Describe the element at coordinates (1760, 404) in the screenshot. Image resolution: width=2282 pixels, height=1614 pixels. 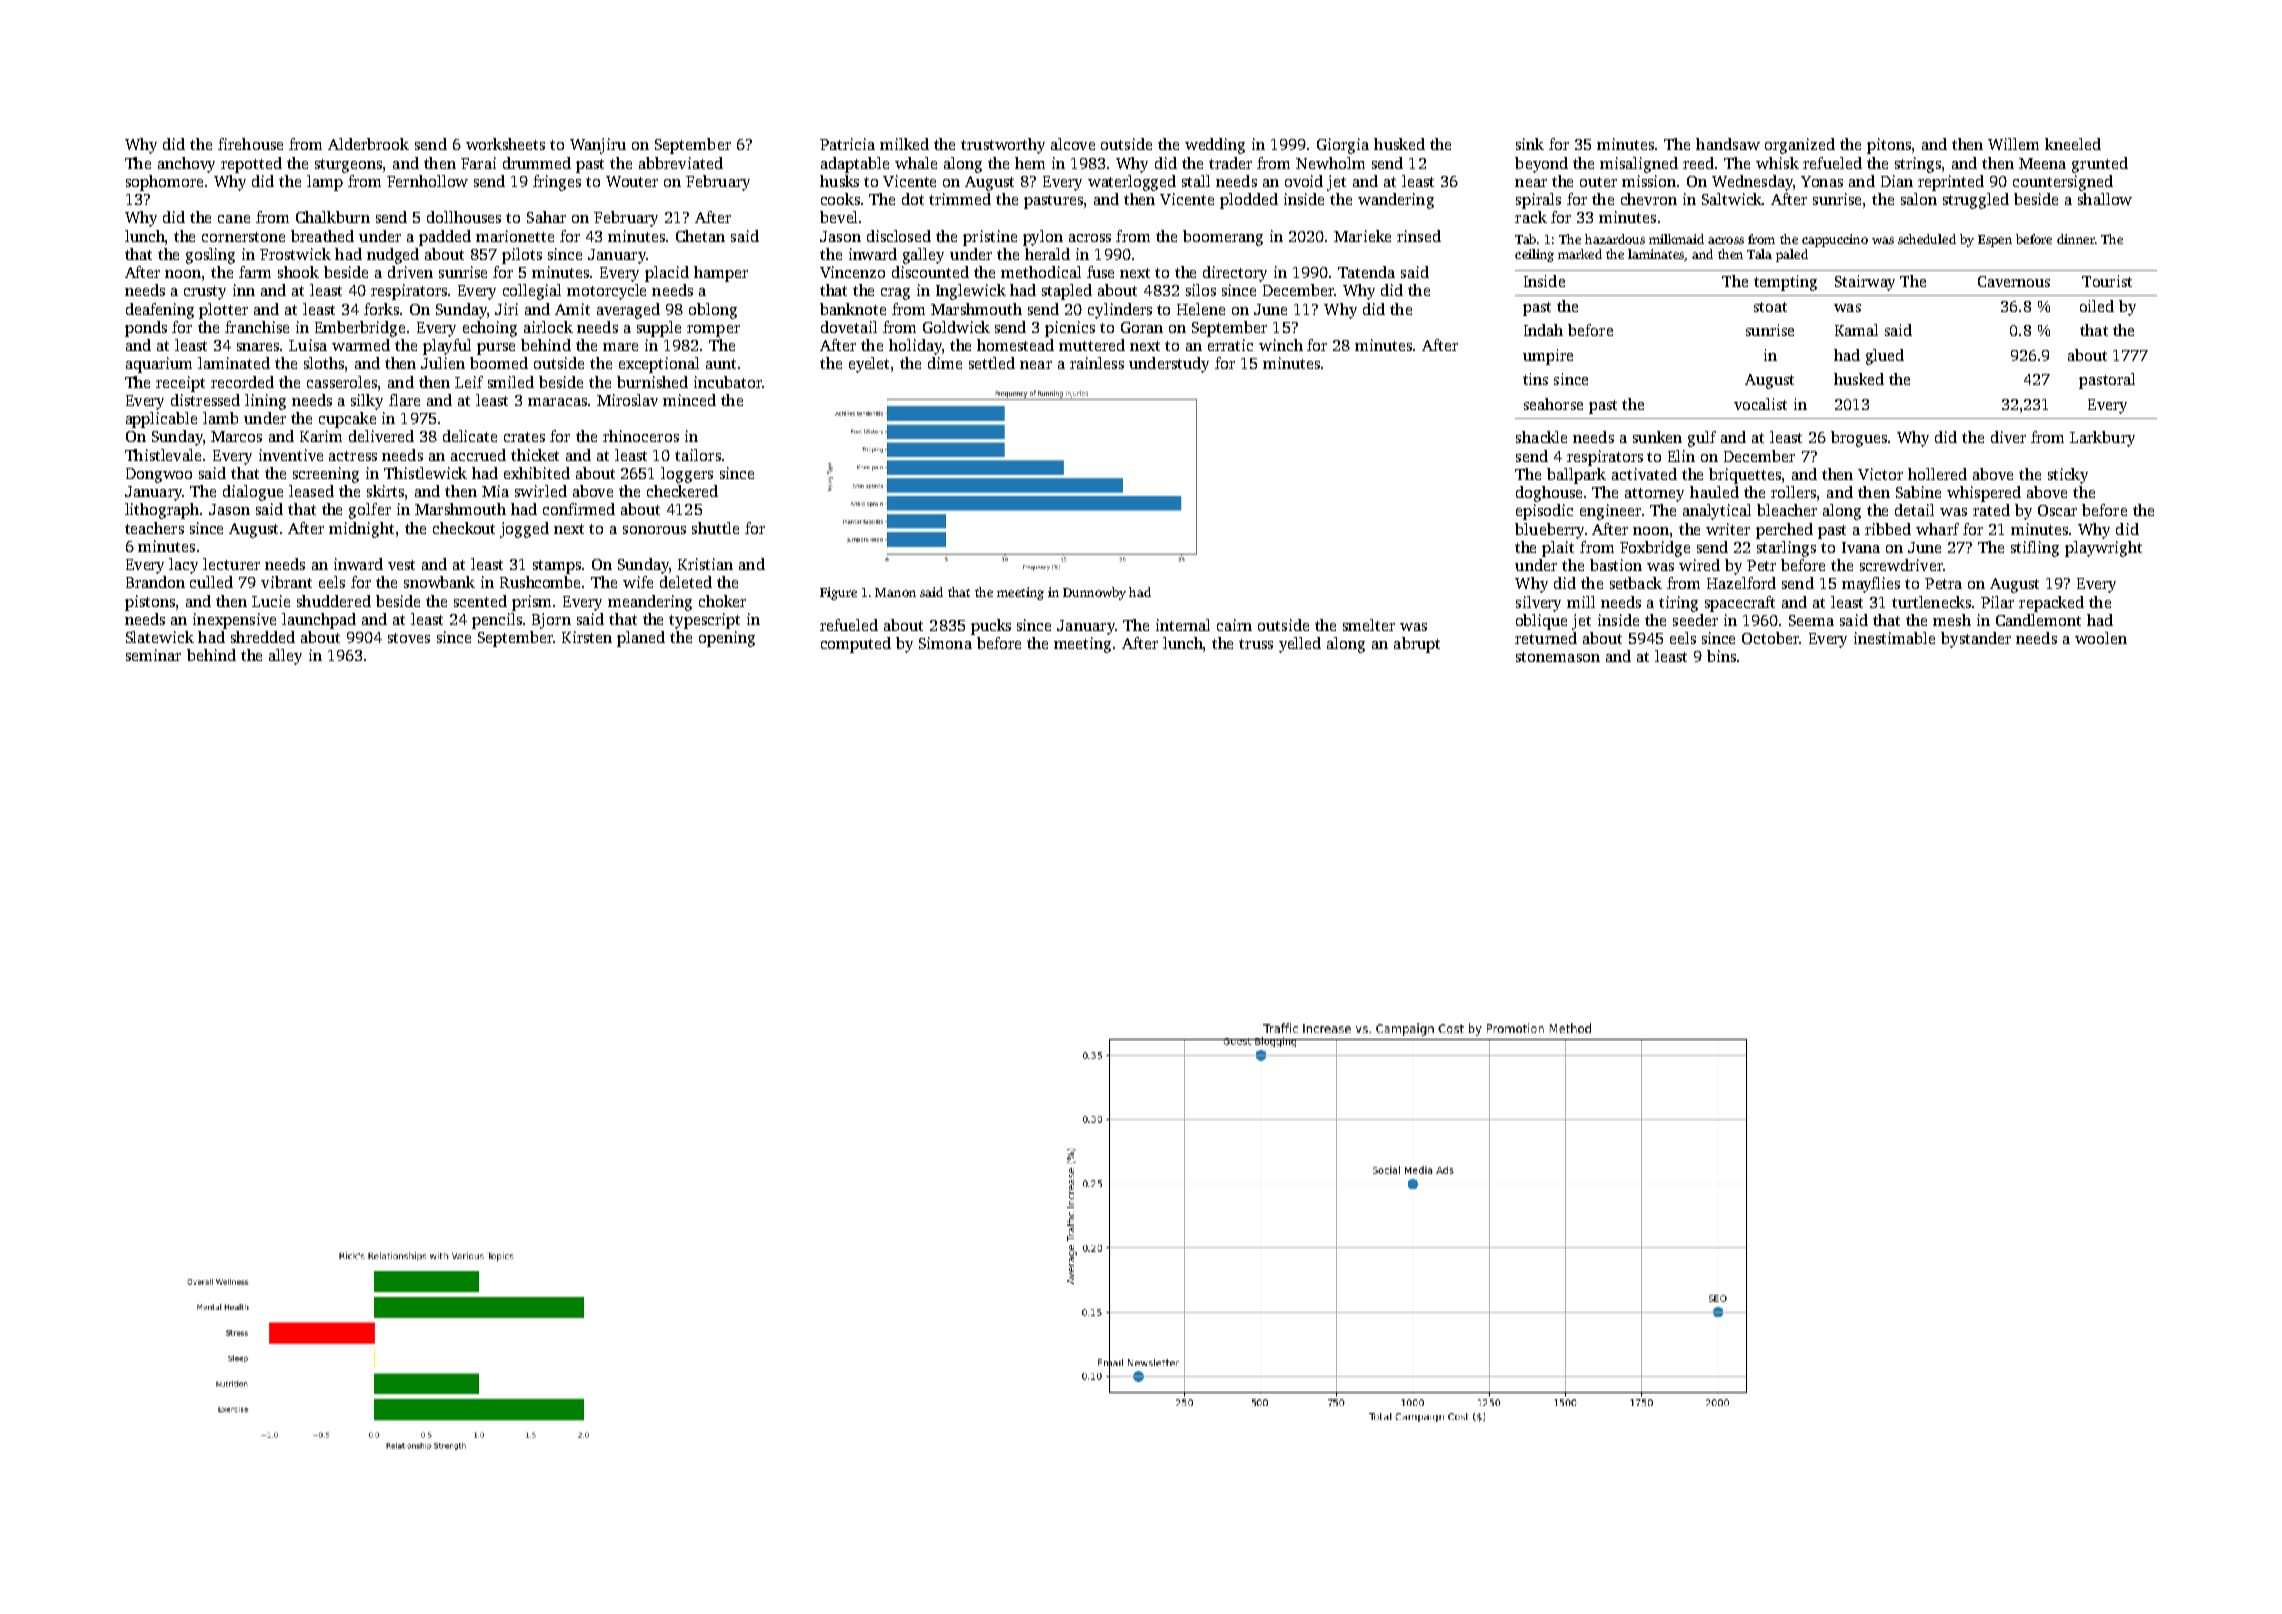
I see `vocalist` at that location.
